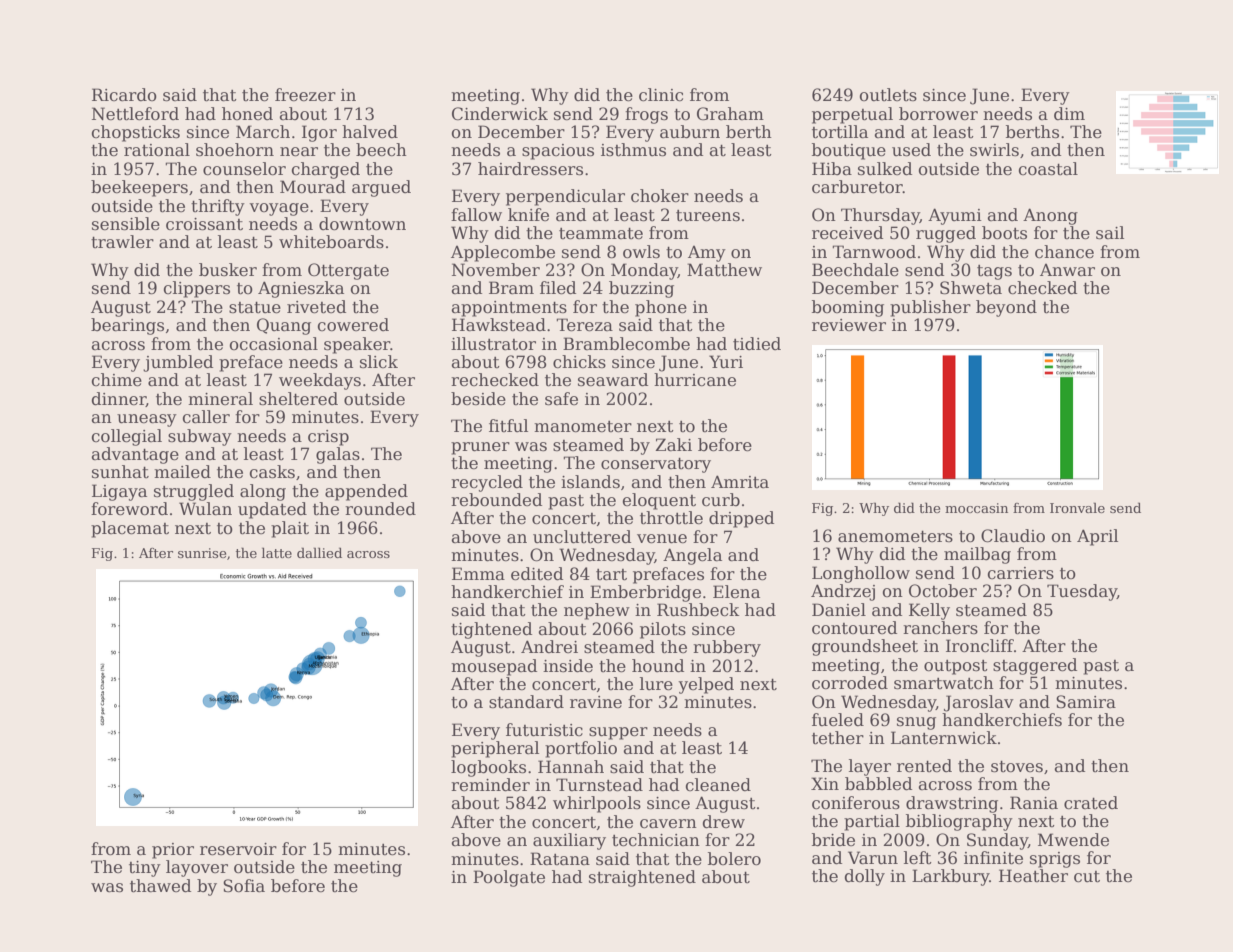 Image resolution: width=1233 pixels, height=952 pixels. I want to click on mousepad, so click(494, 667).
